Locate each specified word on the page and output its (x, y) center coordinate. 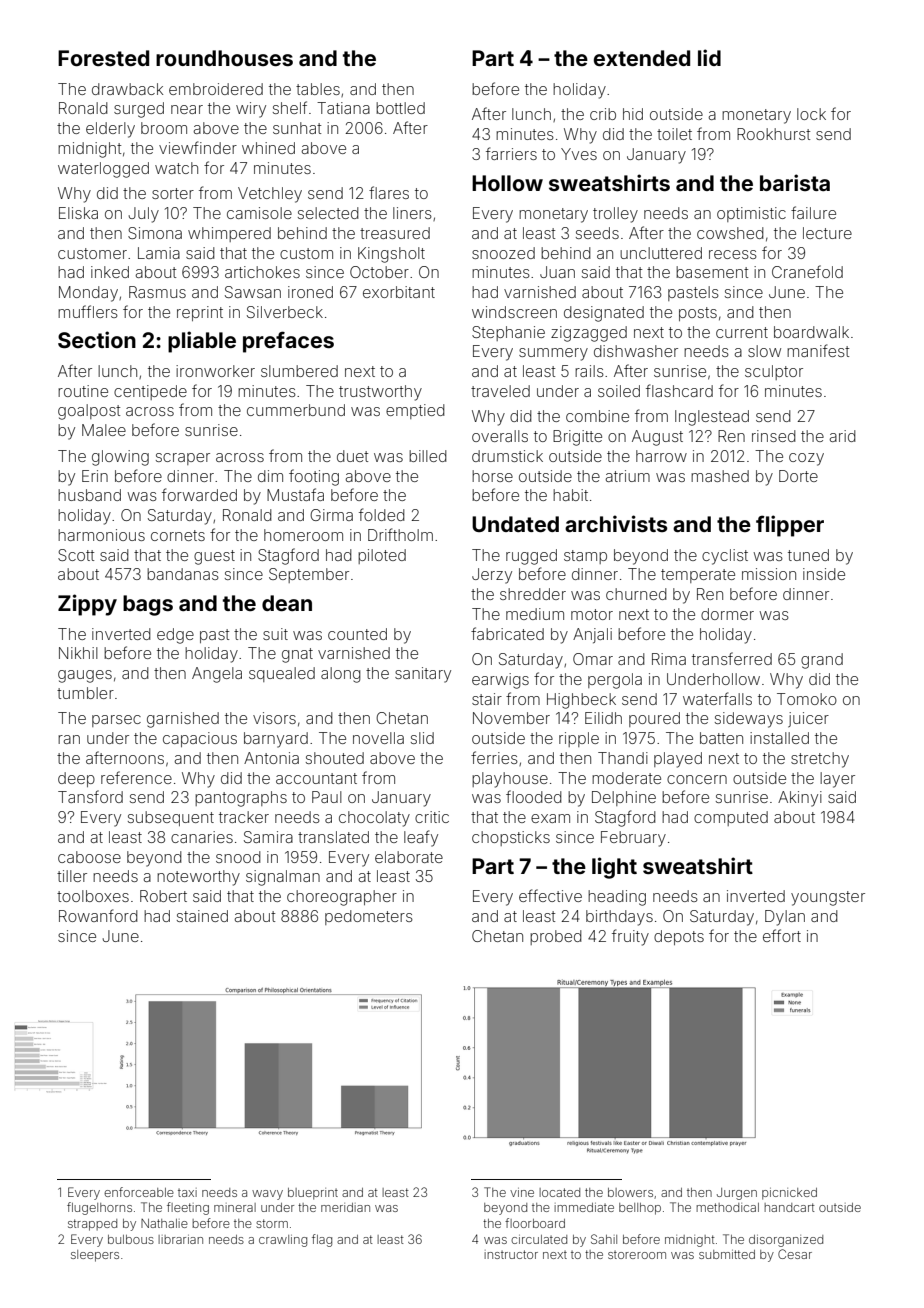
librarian (180, 1239)
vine (522, 1192)
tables (318, 89)
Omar (593, 659)
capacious (200, 739)
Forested (103, 58)
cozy (806, 459)
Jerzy (492, 576)
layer (837, 780)
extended (642, 58)
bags (148, 605)
